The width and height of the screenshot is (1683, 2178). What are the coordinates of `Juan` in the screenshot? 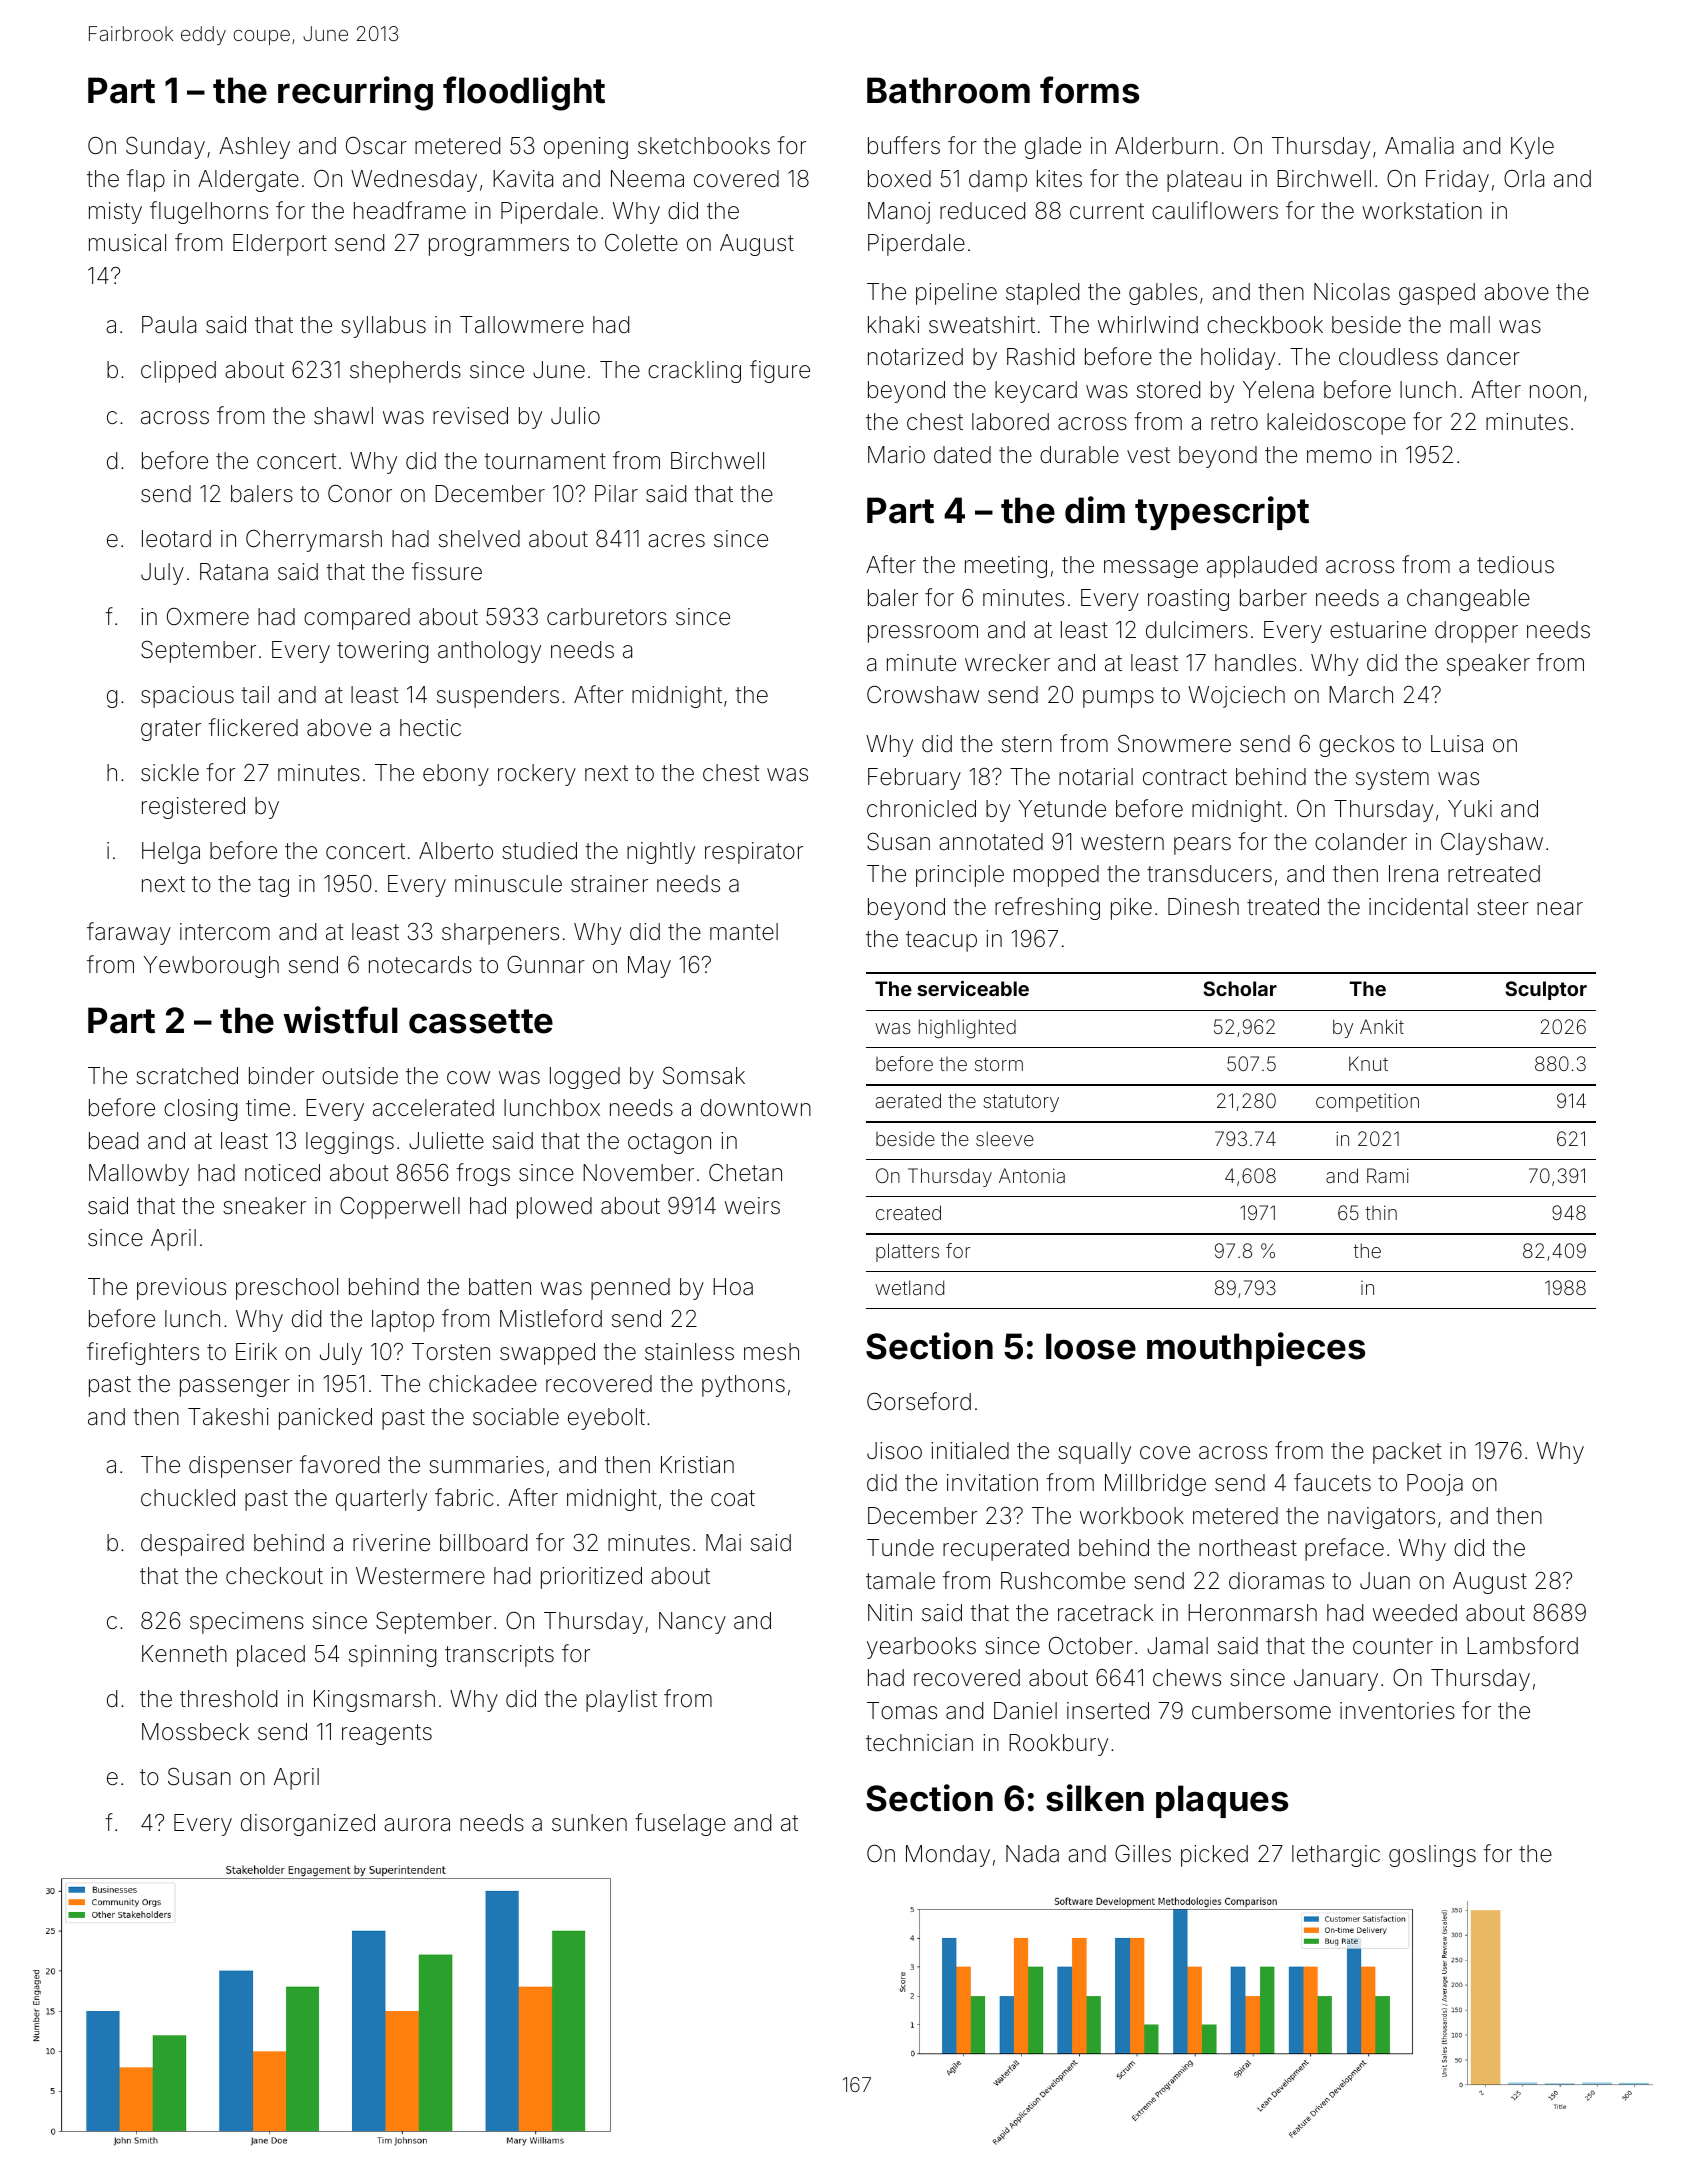 It's located at (1385, 1581).
